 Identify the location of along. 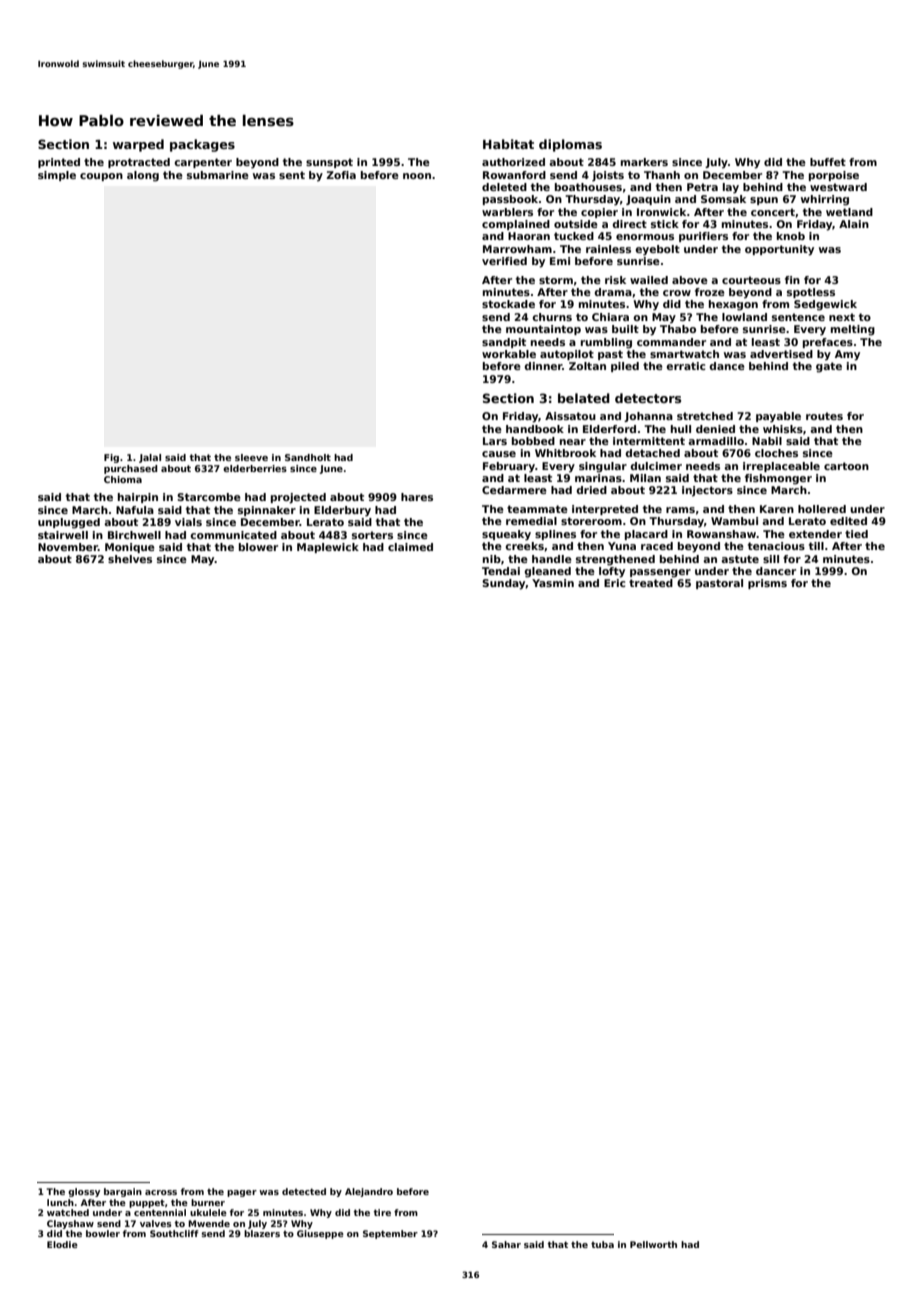
(143, 176).
